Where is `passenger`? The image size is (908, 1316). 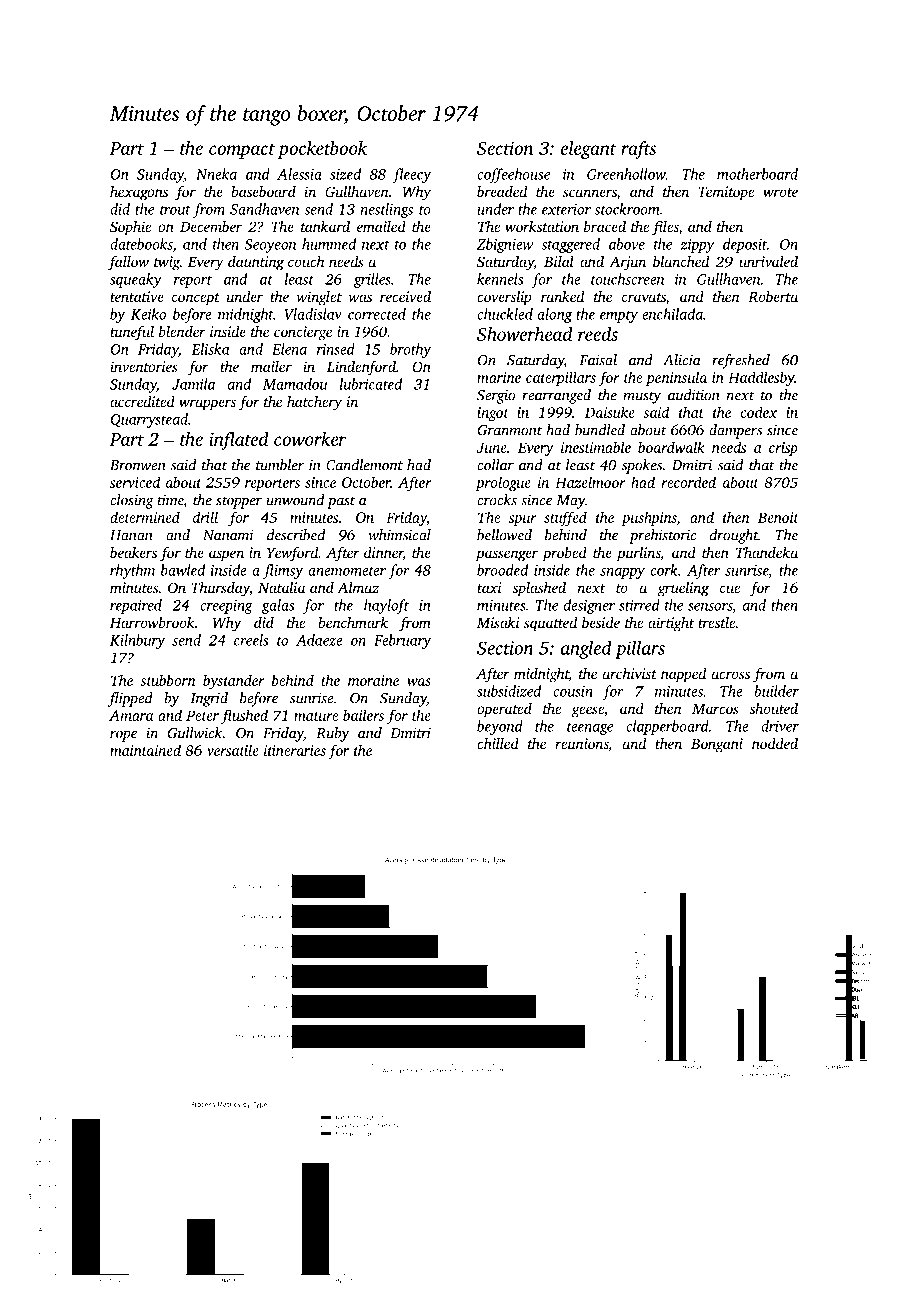
passenger is located at coordinates (507, 556).
